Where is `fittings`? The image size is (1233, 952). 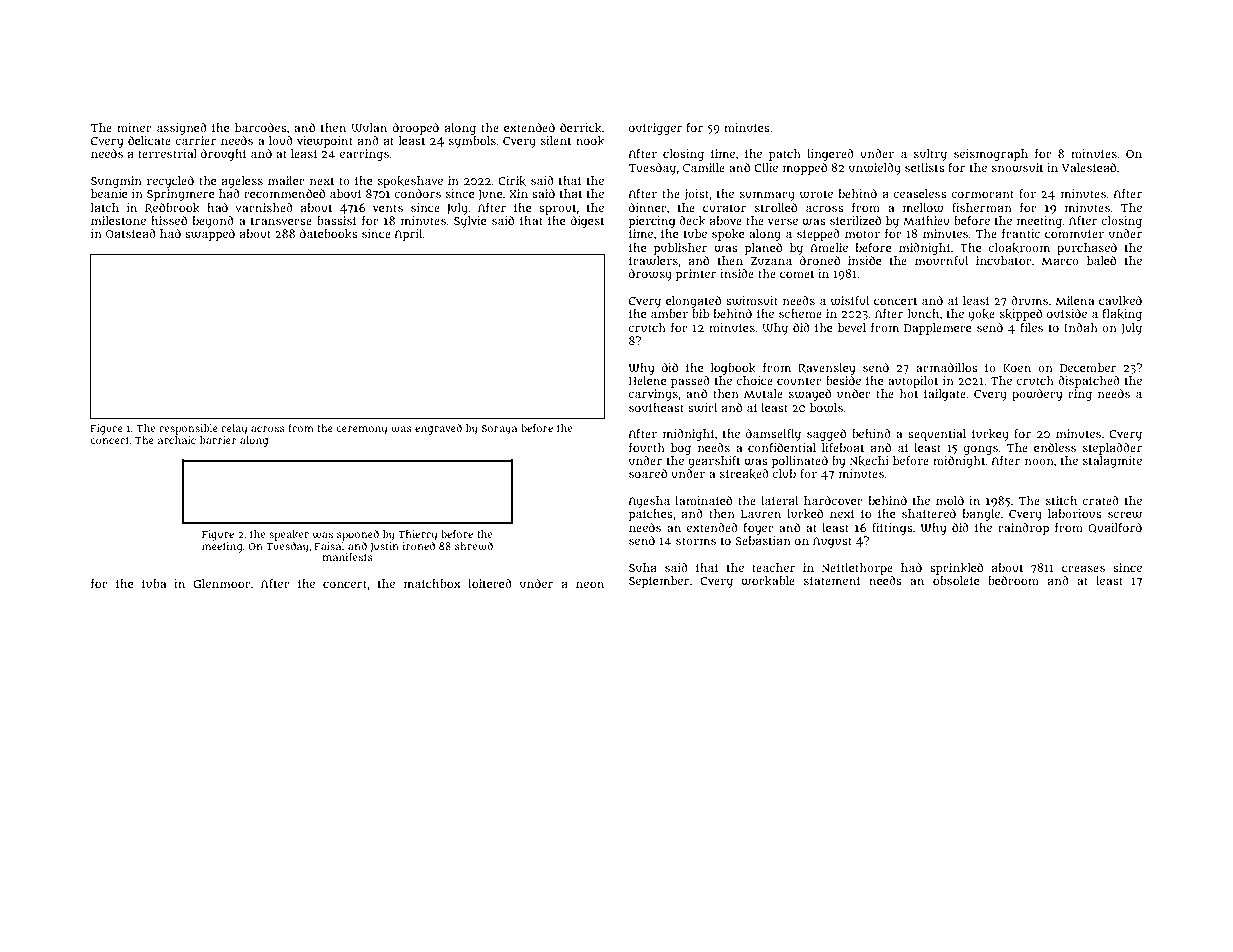
fittings is located at coordinates (892, 529).
